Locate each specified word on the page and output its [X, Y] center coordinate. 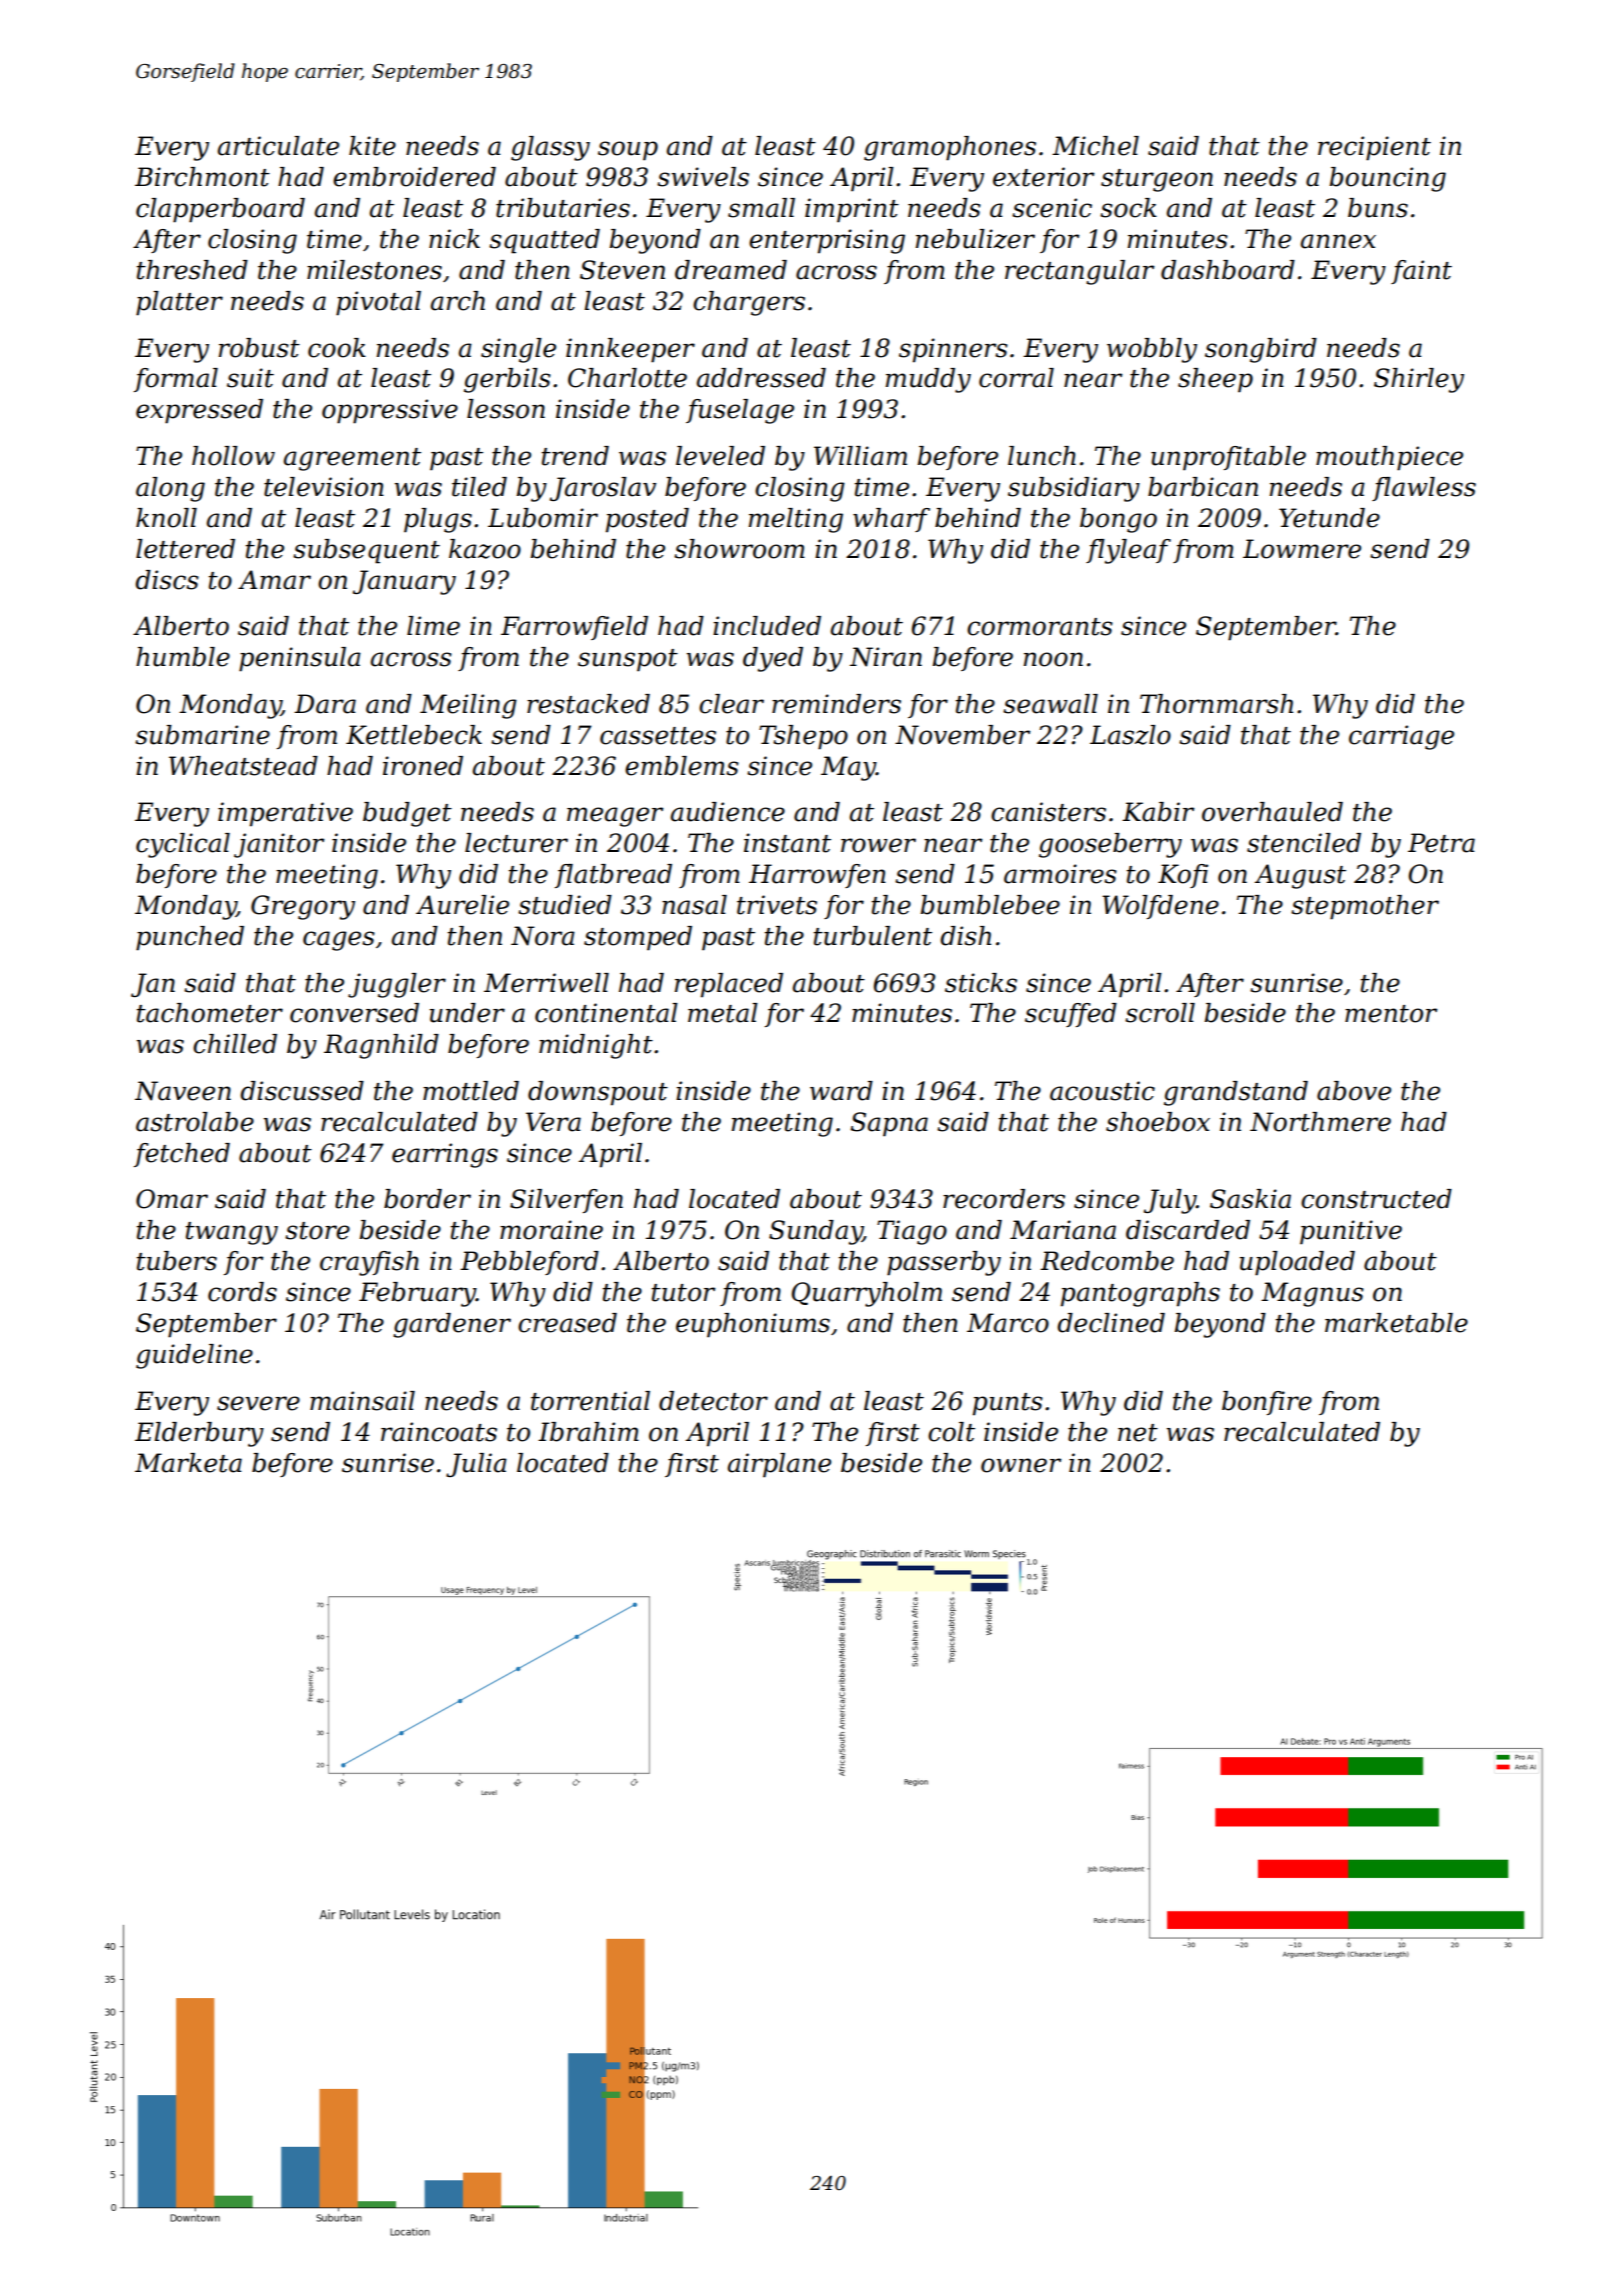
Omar [172, 1199]
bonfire [1267, 1403]
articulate [278, 146]
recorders [1004, 1199]
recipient [1374, 148]
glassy [550, 148]
